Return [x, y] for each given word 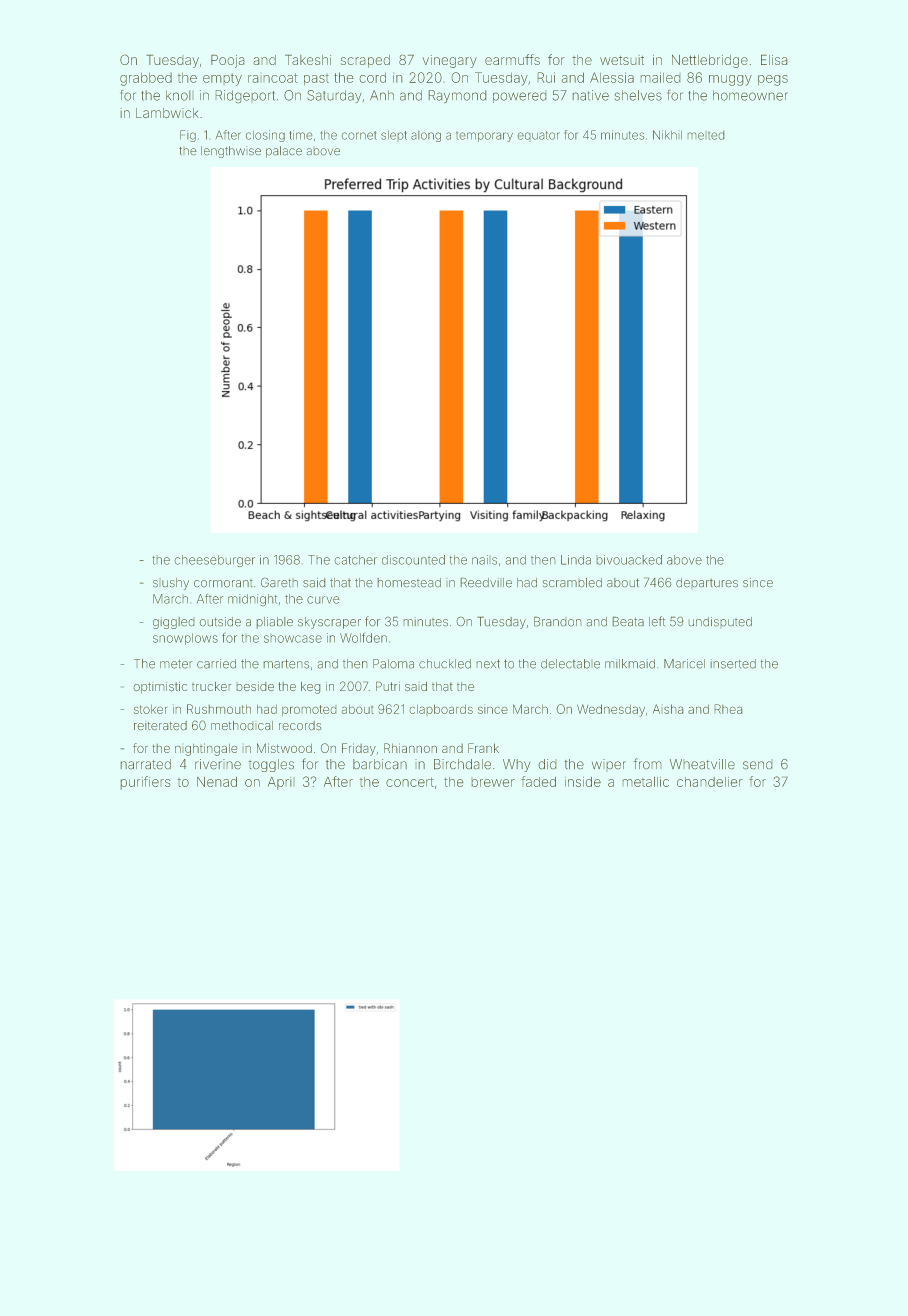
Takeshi [308, 60]
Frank [483, 748]
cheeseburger [215, 561]
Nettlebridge [710, 61]
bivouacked [629, 560]
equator [539, 135]
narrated [146, 764]
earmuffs [512, 59]
